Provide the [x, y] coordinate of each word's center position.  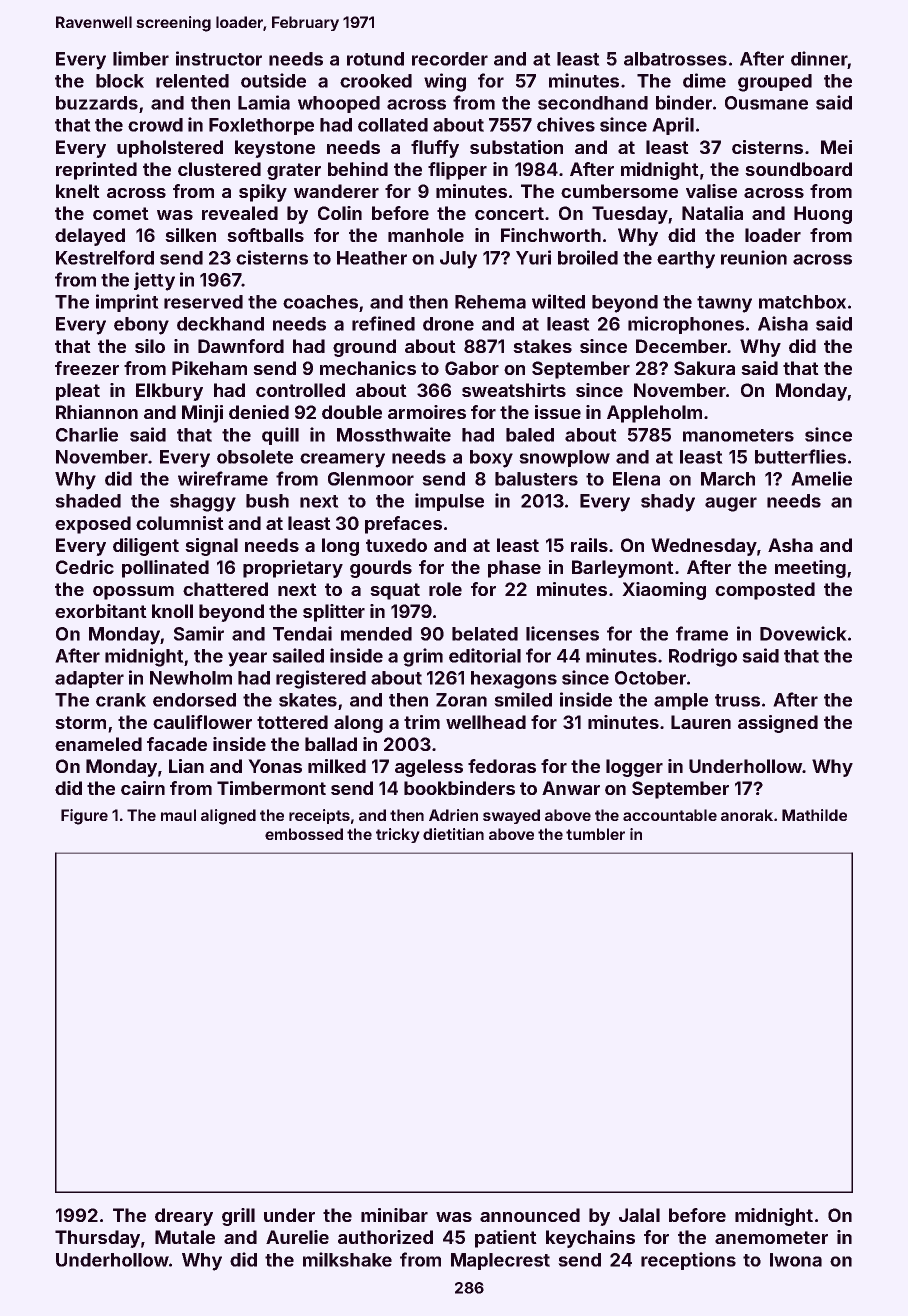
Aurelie [297, 1237]
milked [337, 766]
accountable [670, 815]
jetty [154, 281]
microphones [686, 325]
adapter [89, 679]
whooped [339, 104]
